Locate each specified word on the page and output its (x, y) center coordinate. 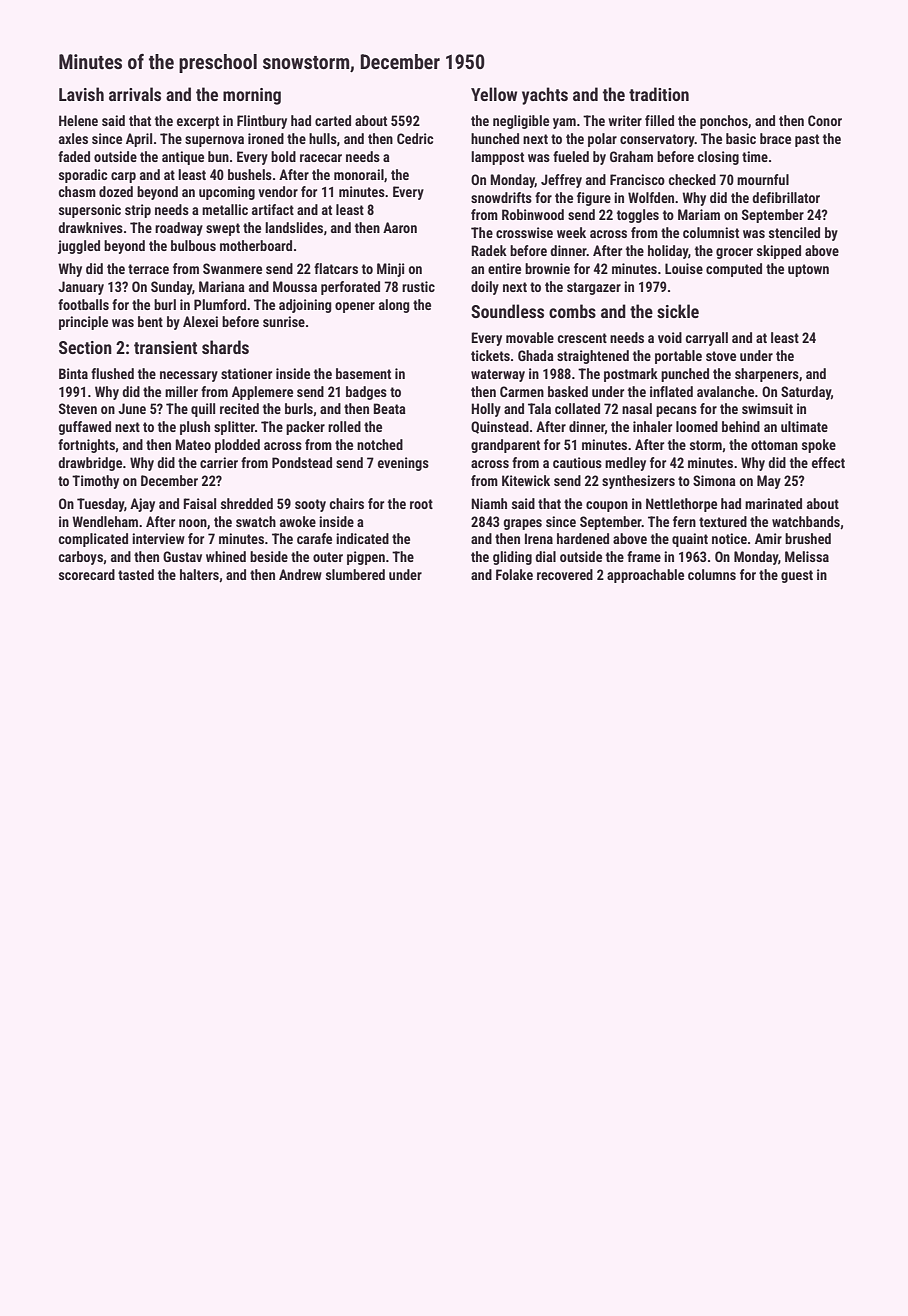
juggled (79, 247)
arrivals (135, 94)
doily (485, 288)
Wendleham (105, 521)
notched (380, 444)
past (807, 140)
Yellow (494, 94)
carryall (706, 339)
